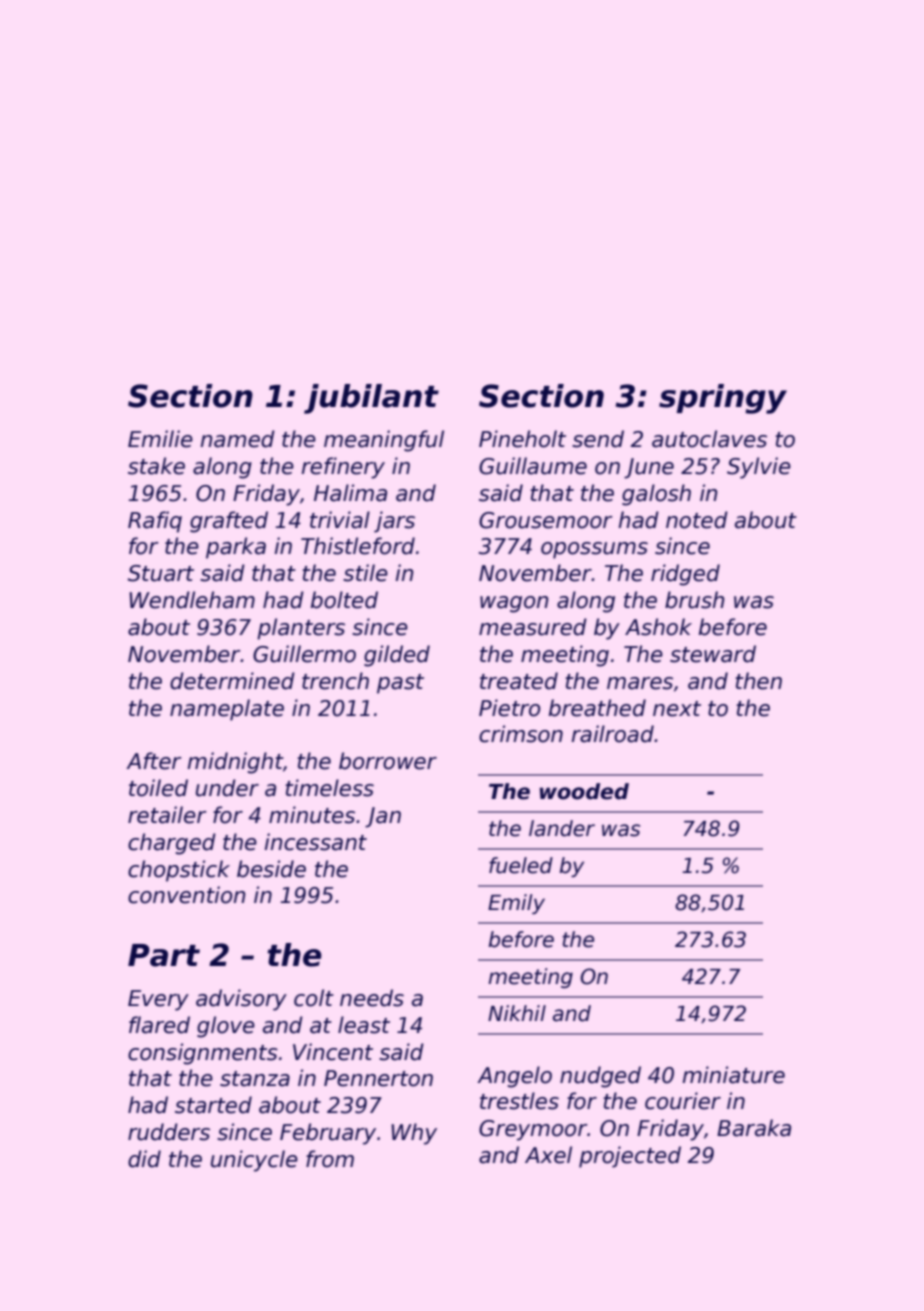  What do you see at coordinates (723, 399) in the page?
I see `springy` at bounding box center [723, 399].
